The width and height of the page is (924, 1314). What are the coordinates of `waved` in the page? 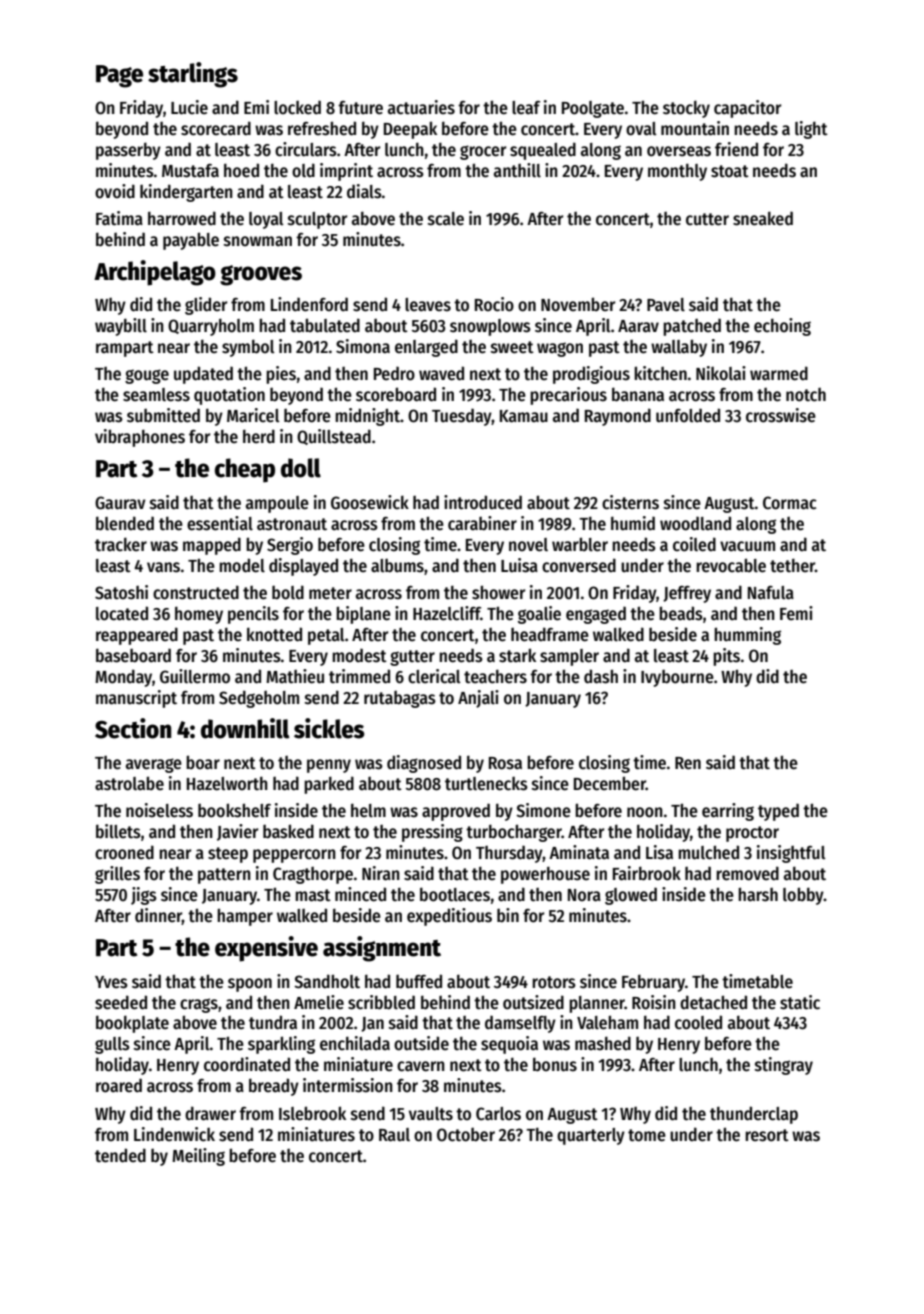 It's located at (441, 373).
